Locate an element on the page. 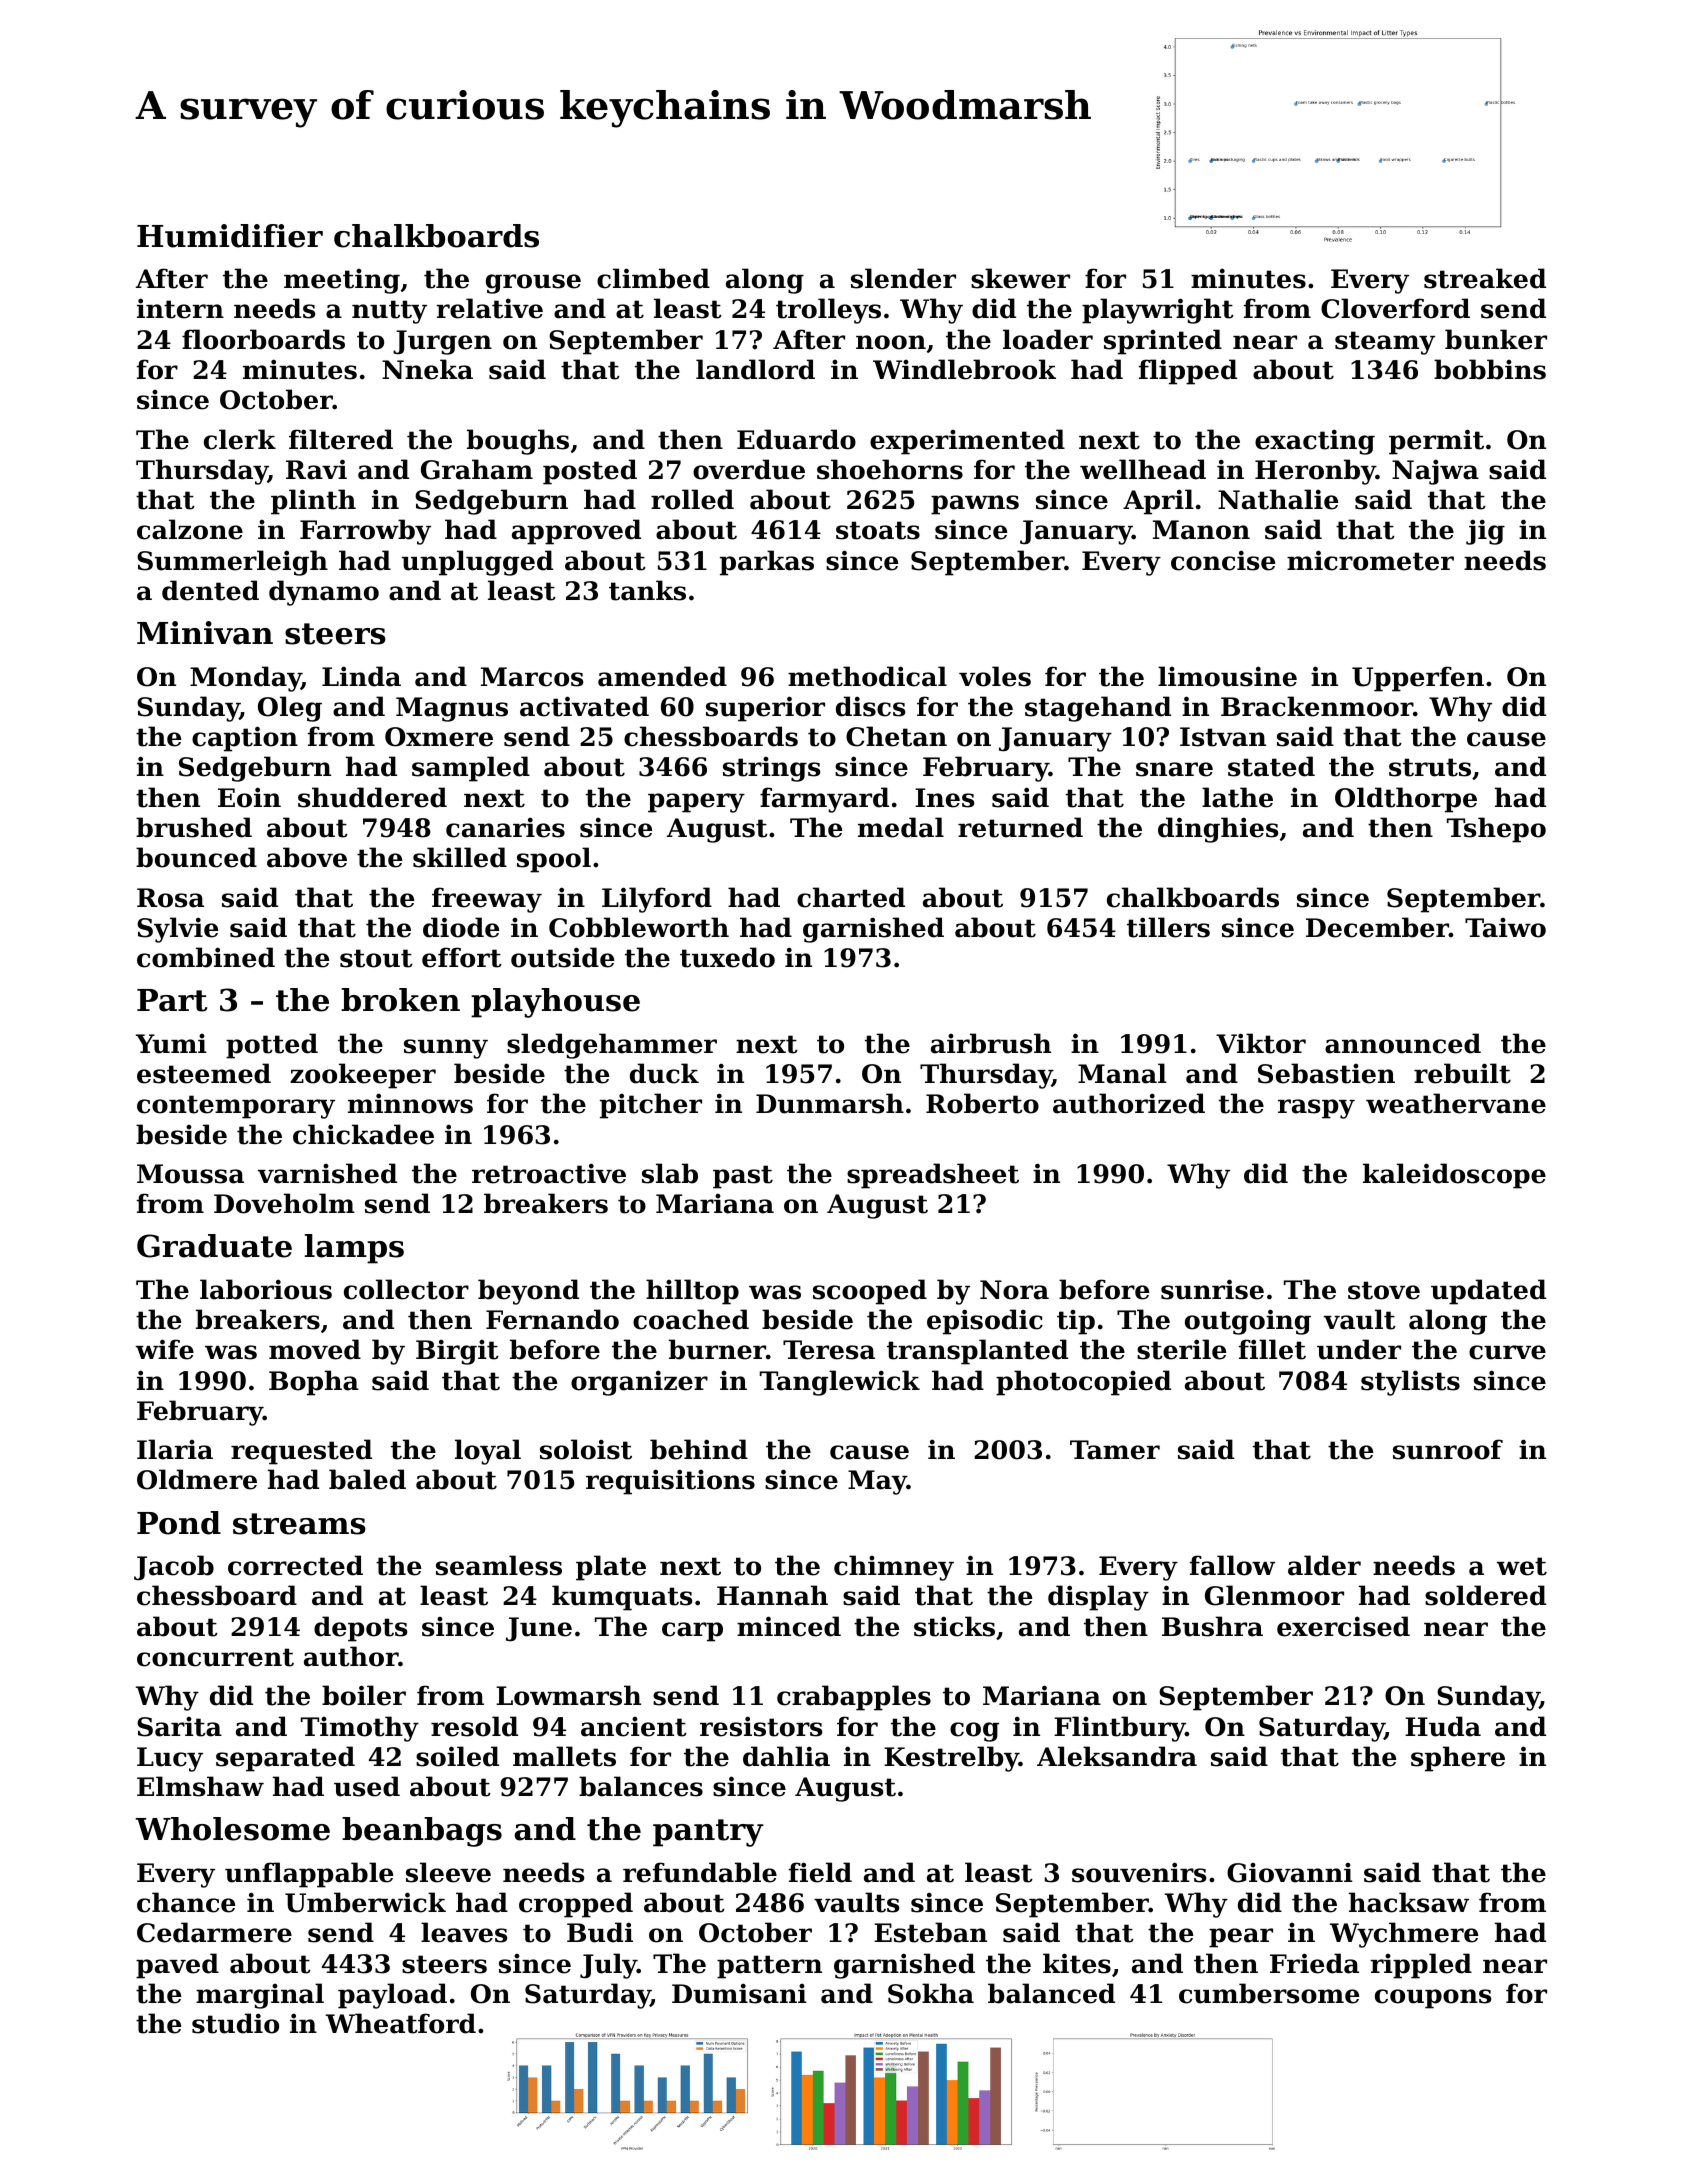 This image has width=1683, height=2178. raspy is located at coordinates (1316, 1109).
